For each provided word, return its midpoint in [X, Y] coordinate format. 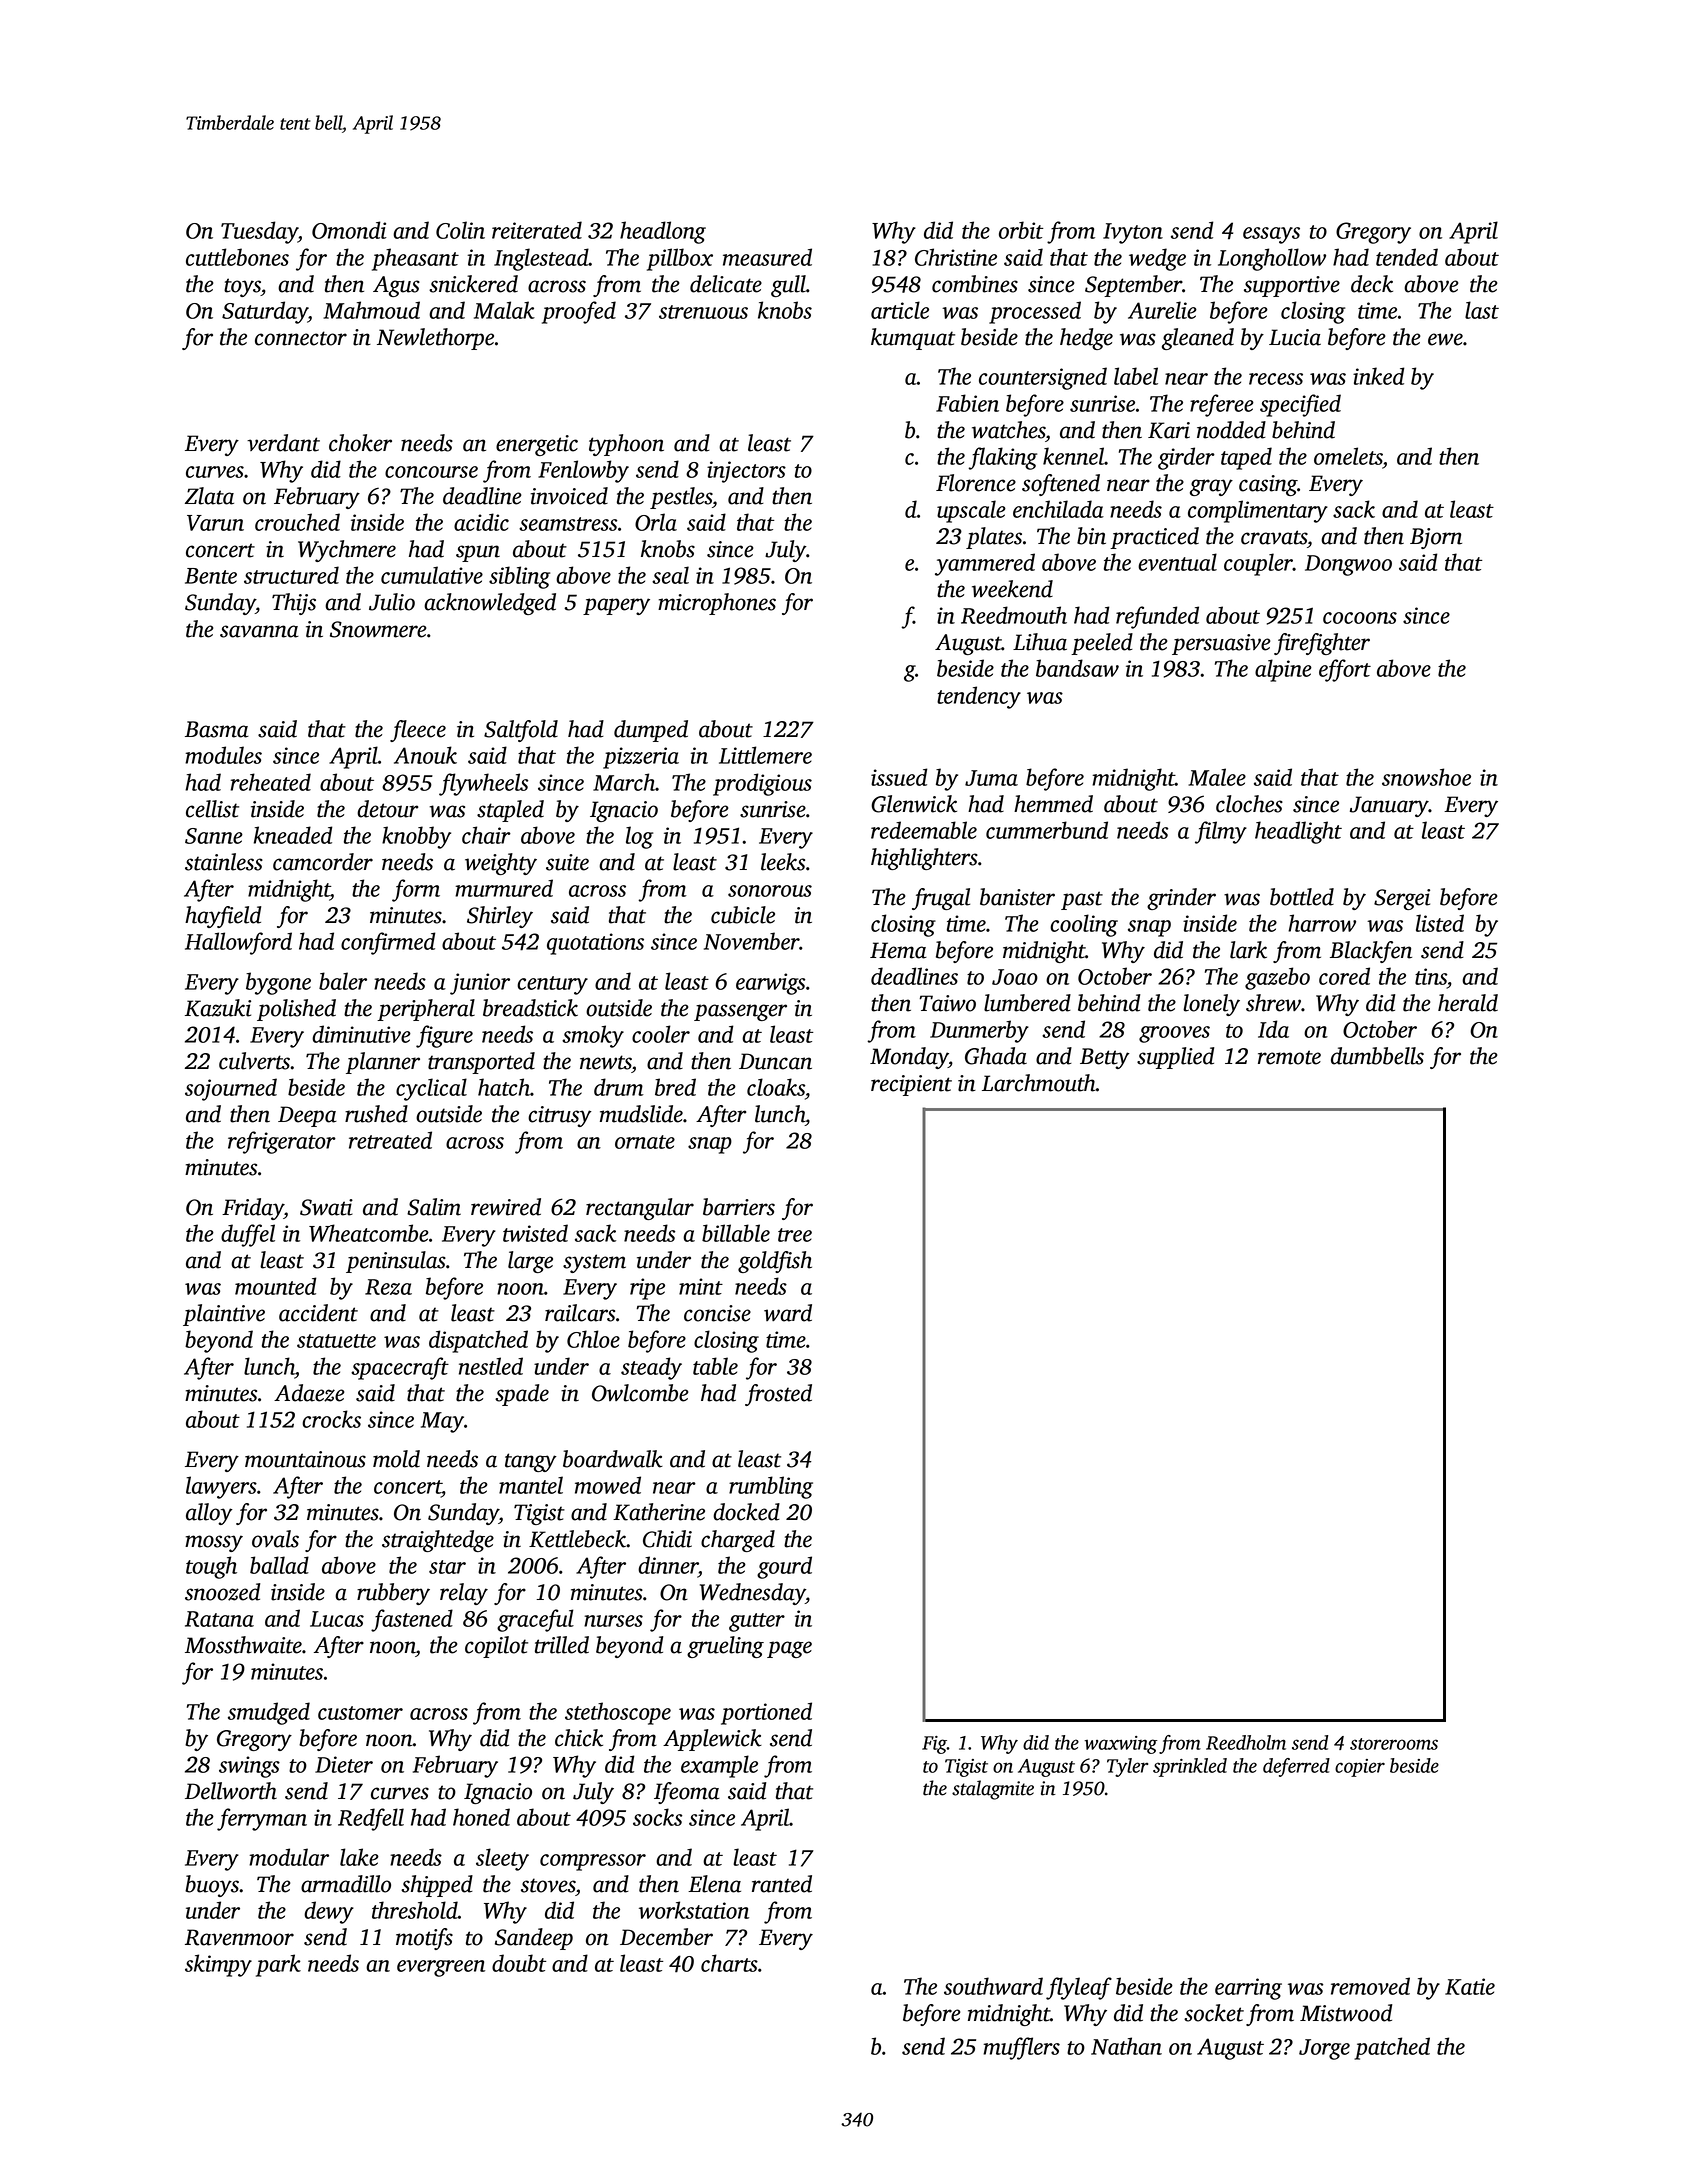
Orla [656, 522]
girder [1186, 458]
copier [1360, 1768]
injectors [746, 472]
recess [1276, 379]
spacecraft [400, 1368]
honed [481, 1817]
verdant [283, 443]
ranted [782, 1884]
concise [717, 1313]
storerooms [1394, 1744]
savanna [259, 631]
